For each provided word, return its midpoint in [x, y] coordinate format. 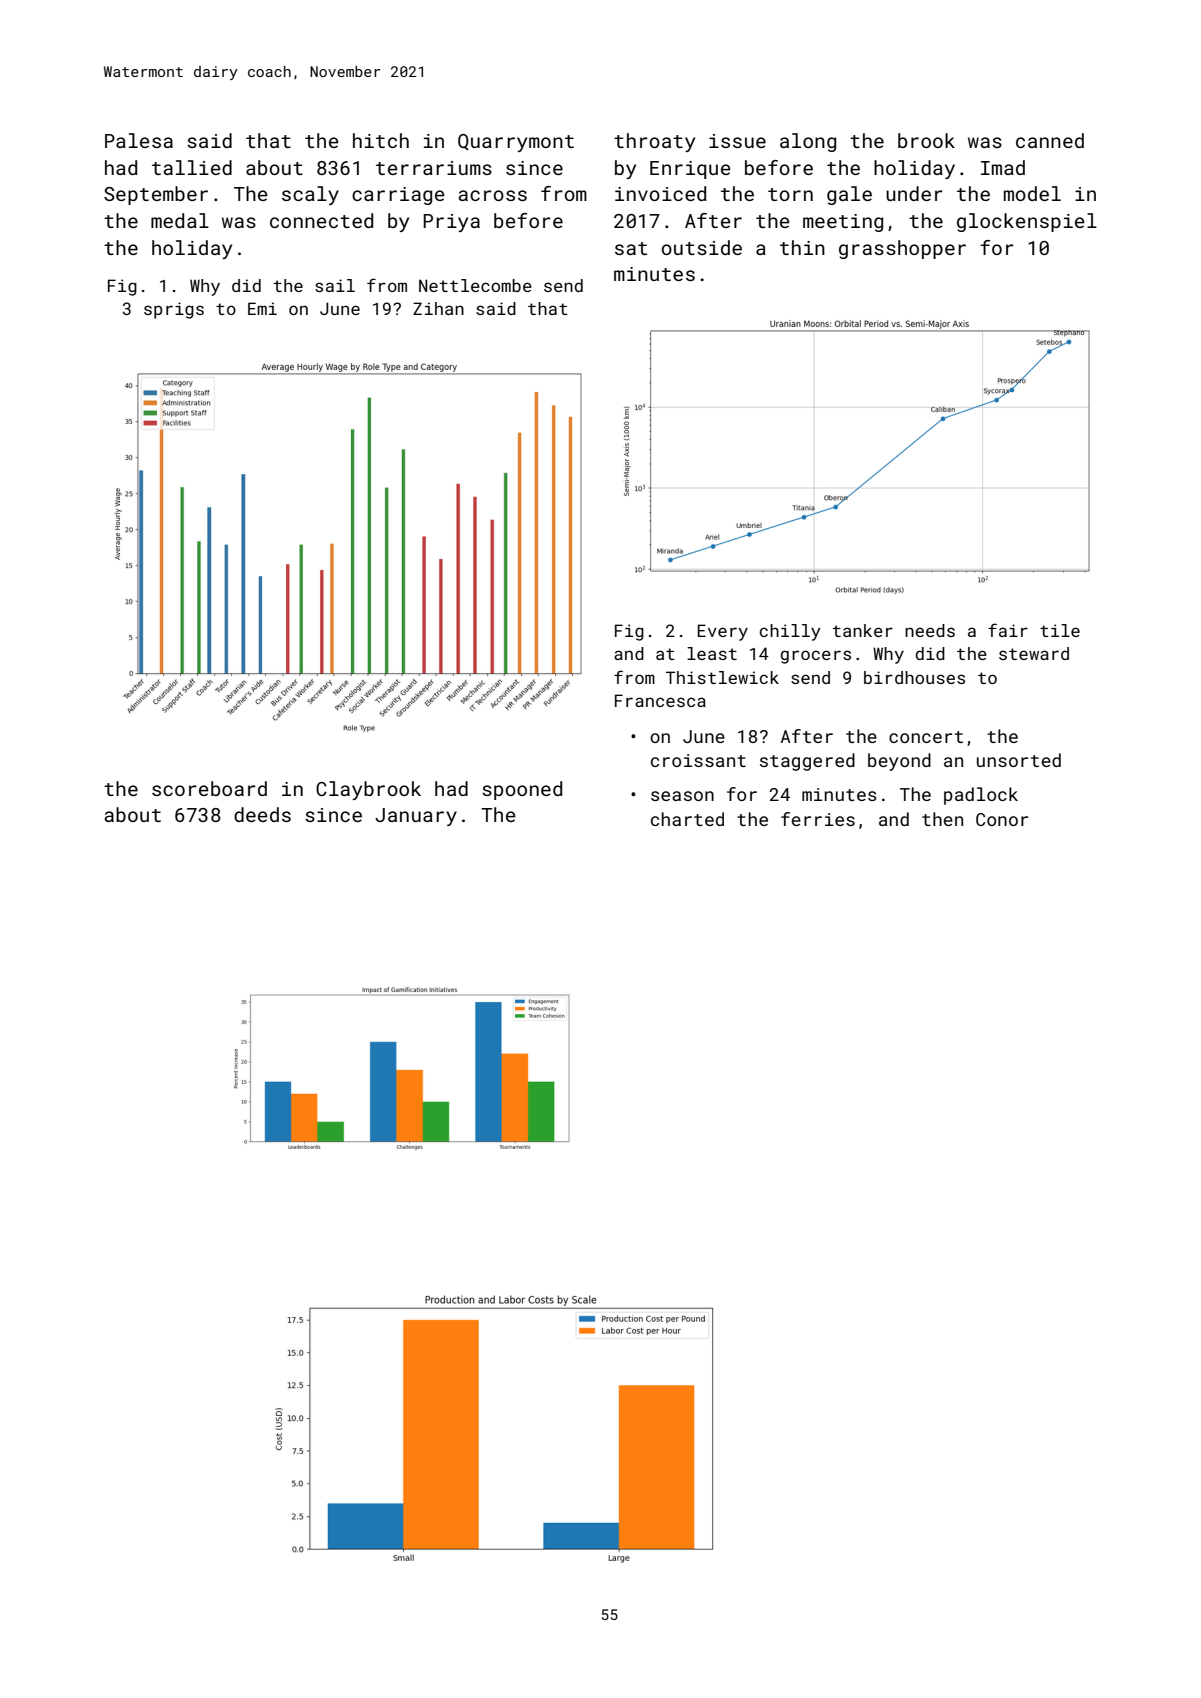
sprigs [174, 310]
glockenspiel [1027, 222]
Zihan [438, 308]
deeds [262, 814]
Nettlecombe [475, 285]
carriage [398, 196]
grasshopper [902, 249]
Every [723, 632]
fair [1008, 630]
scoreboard [209, 788]
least [712, 653]
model [1032, 193]
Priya [451, 223]
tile [1060, 630]
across [493, 195]
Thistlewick [722, 677]
